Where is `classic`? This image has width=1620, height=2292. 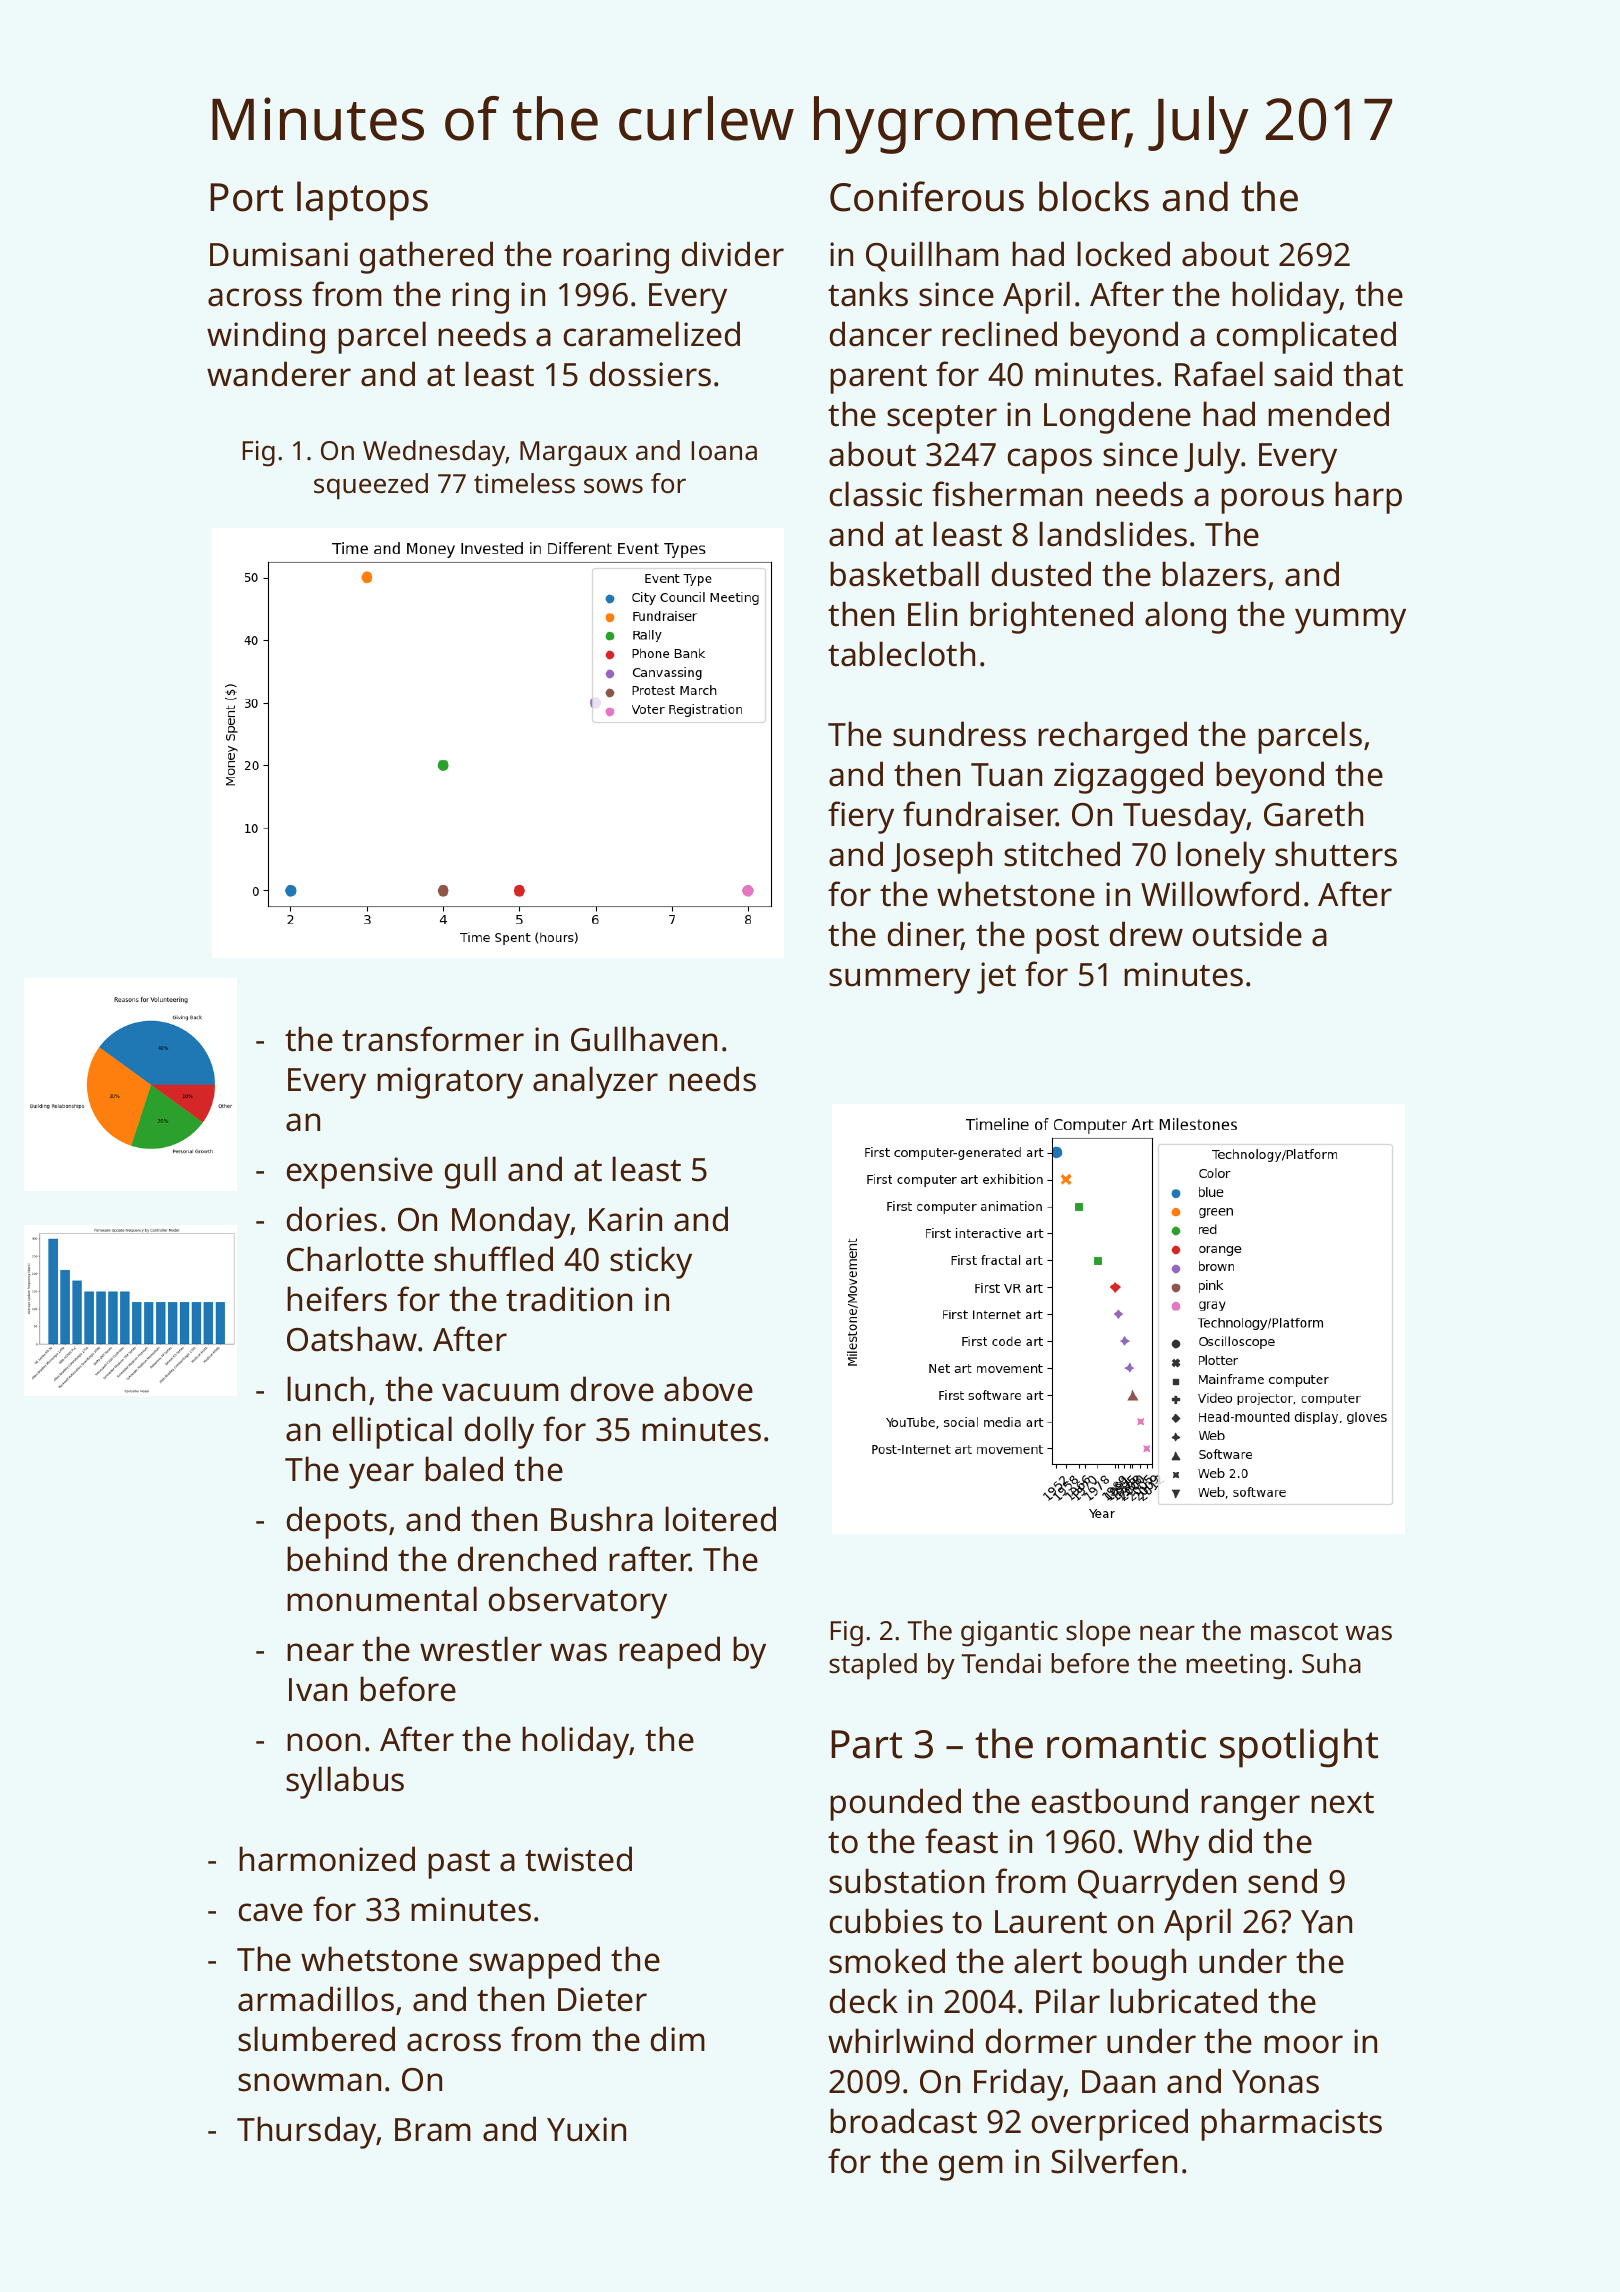
classic is located at coordinates (876, 494).
